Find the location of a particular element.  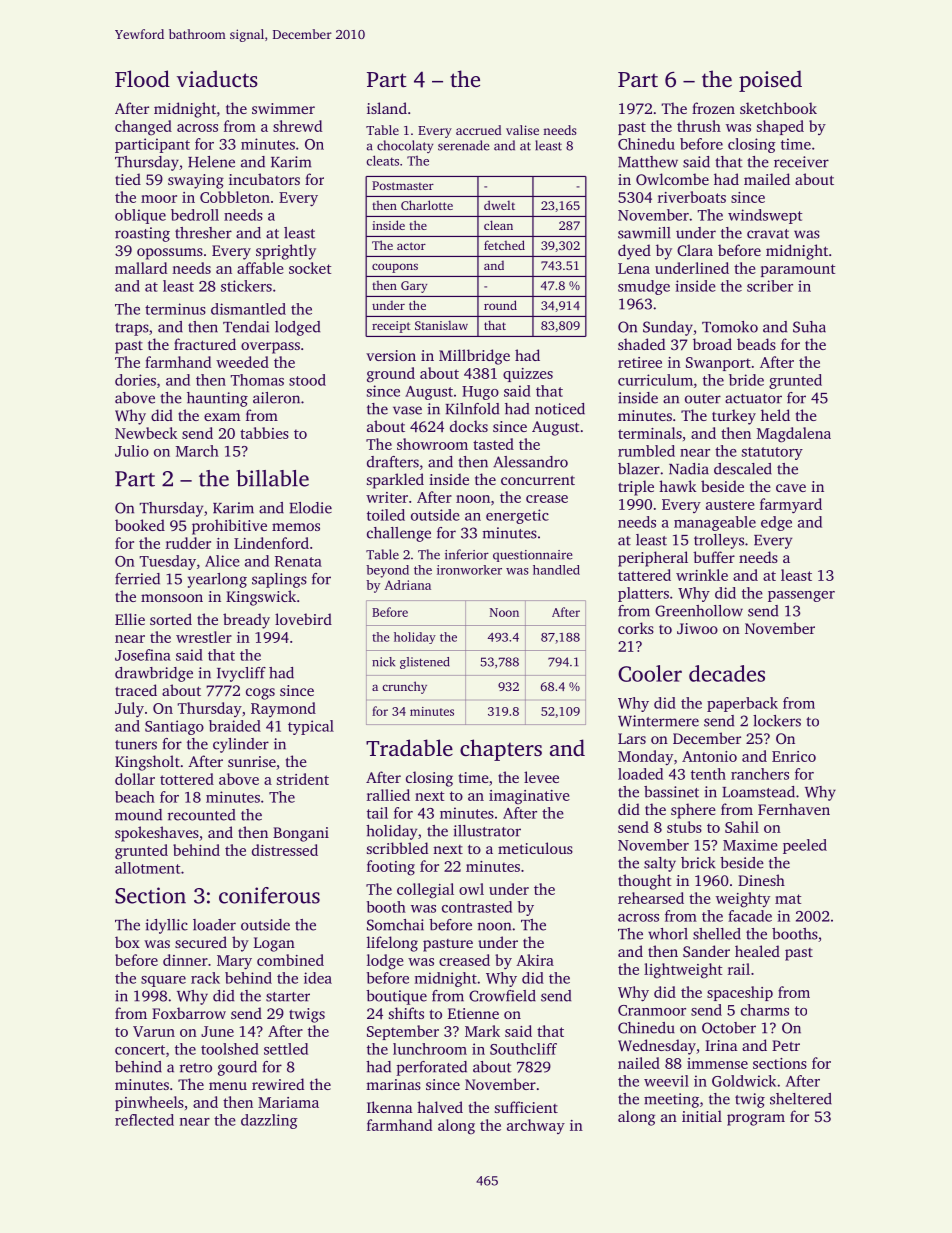

viaducts is located at coordinates (217, 78).
